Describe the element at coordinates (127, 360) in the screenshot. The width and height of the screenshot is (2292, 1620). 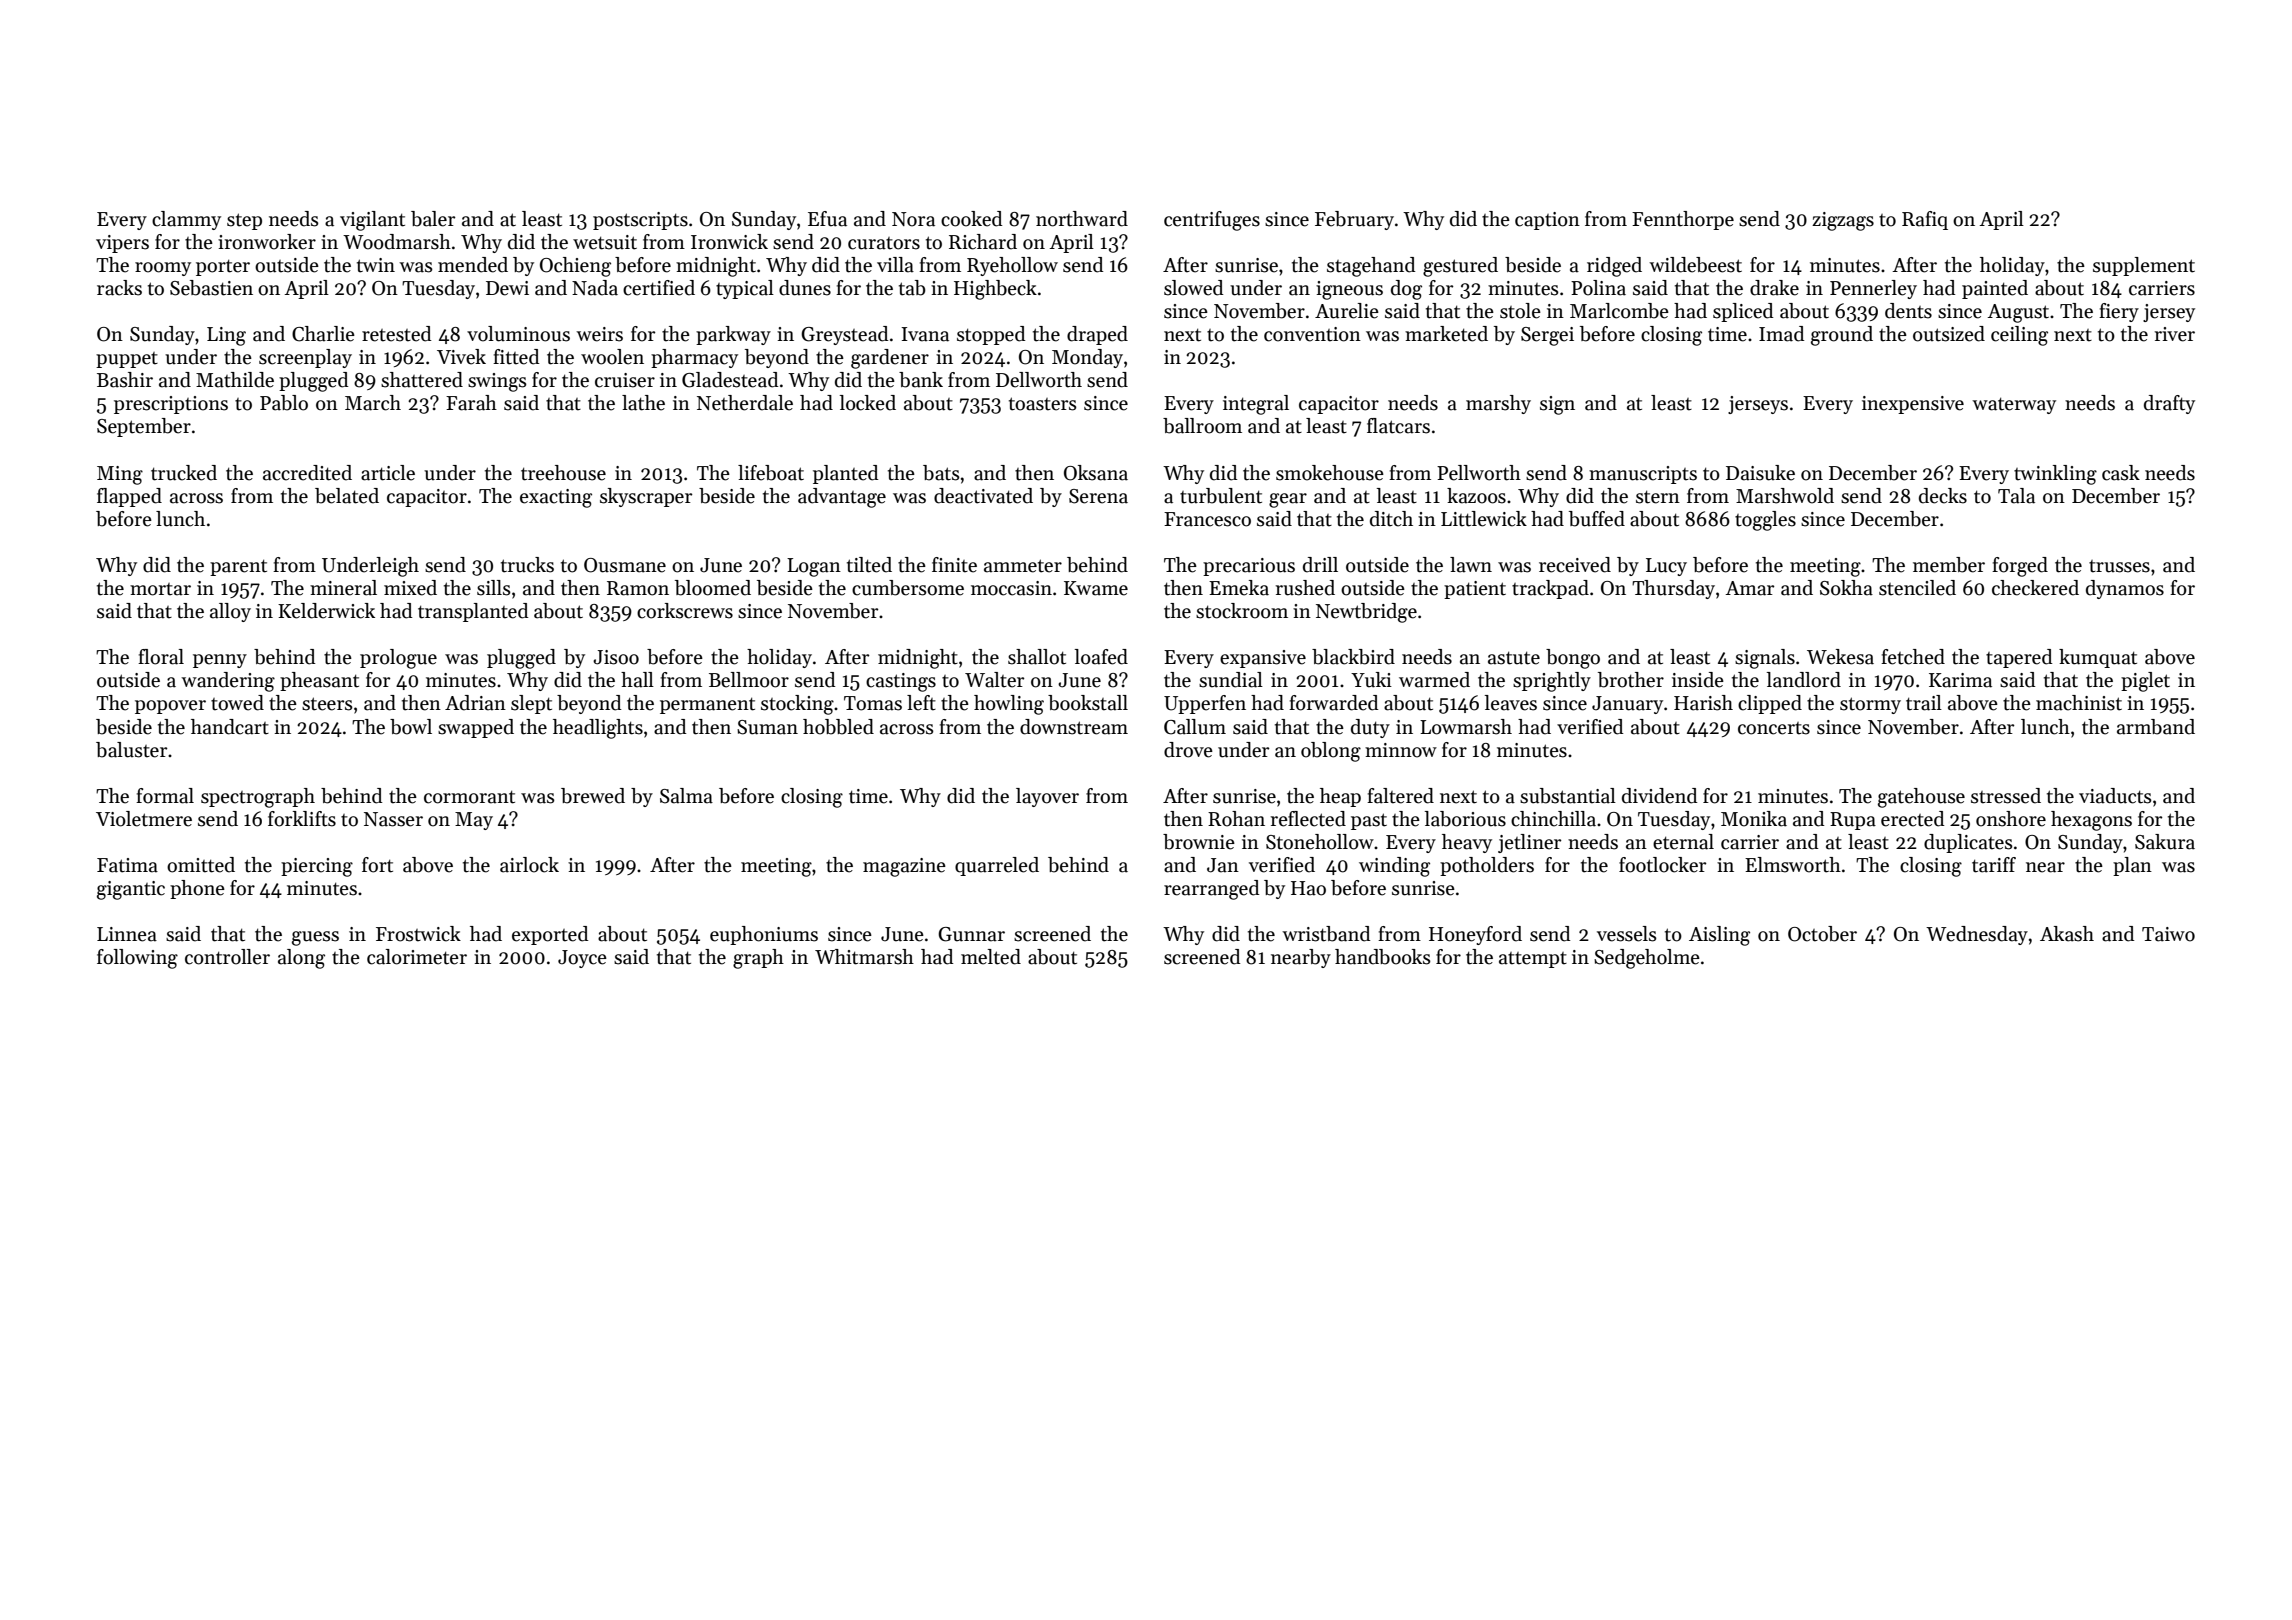
I see `puppet` at that location.
